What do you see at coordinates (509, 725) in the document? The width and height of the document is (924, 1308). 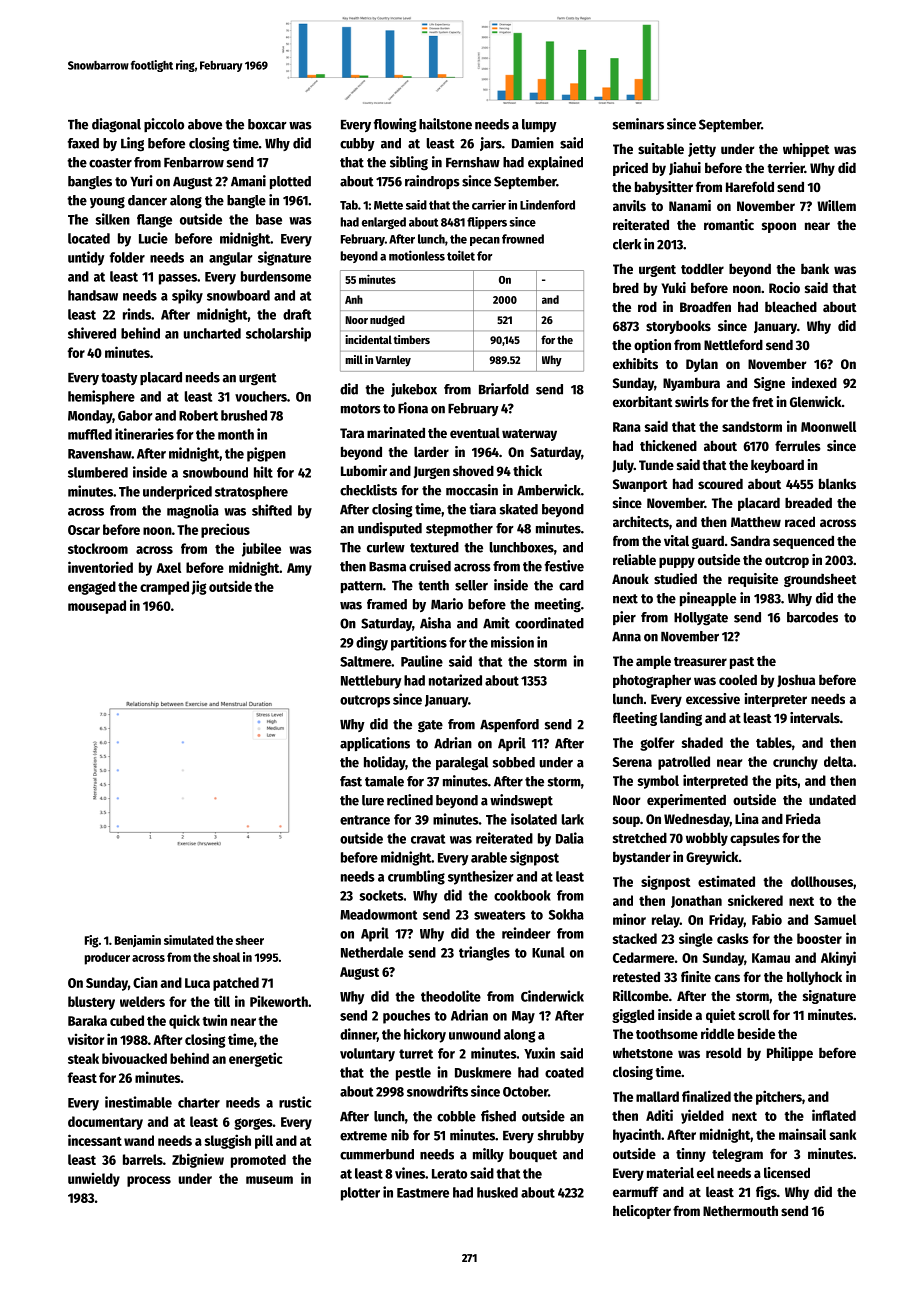 I see `Aspenford` at bounding box center [509, 725].
